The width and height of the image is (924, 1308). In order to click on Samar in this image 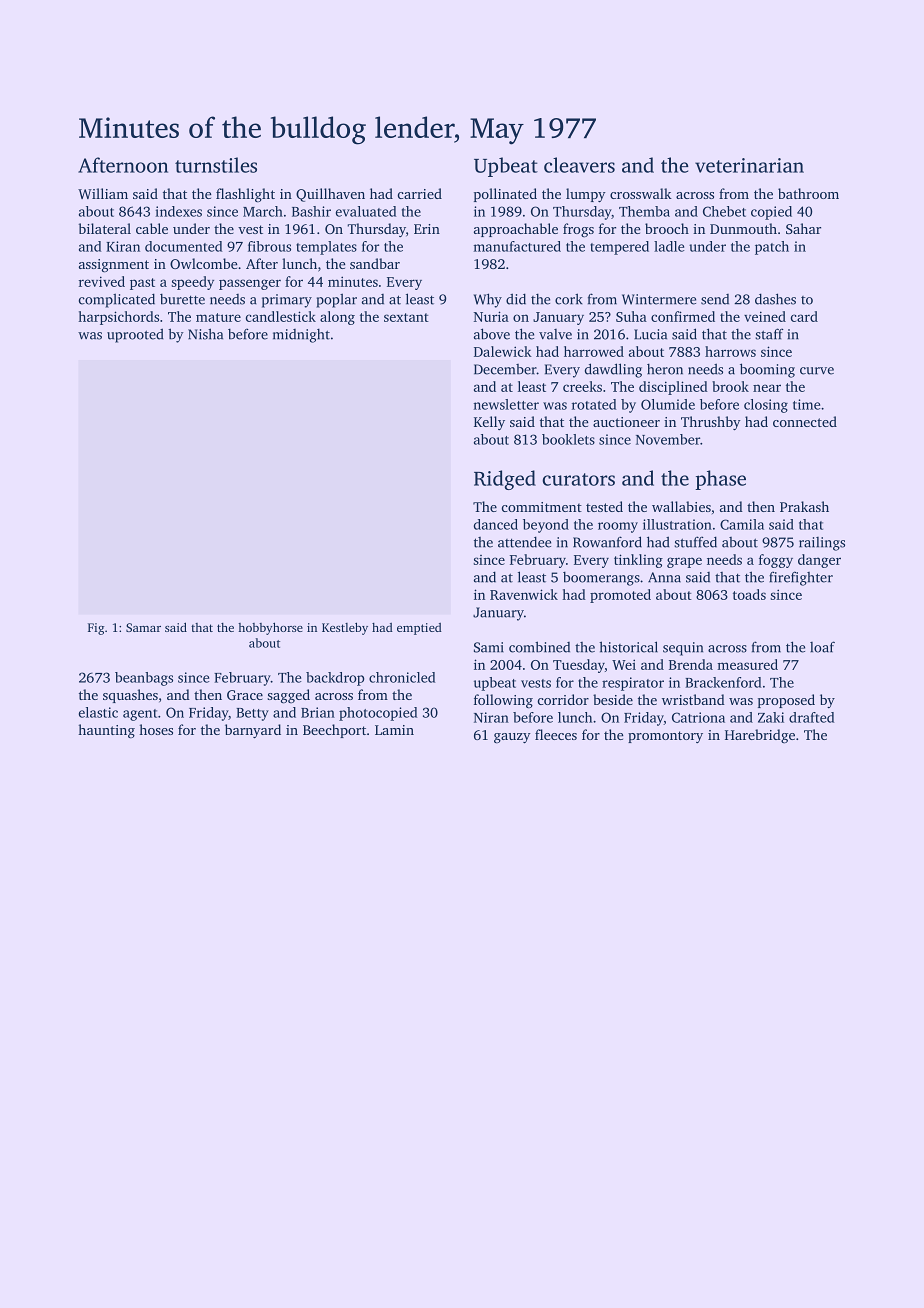, I will do `click(143, 627)`.
